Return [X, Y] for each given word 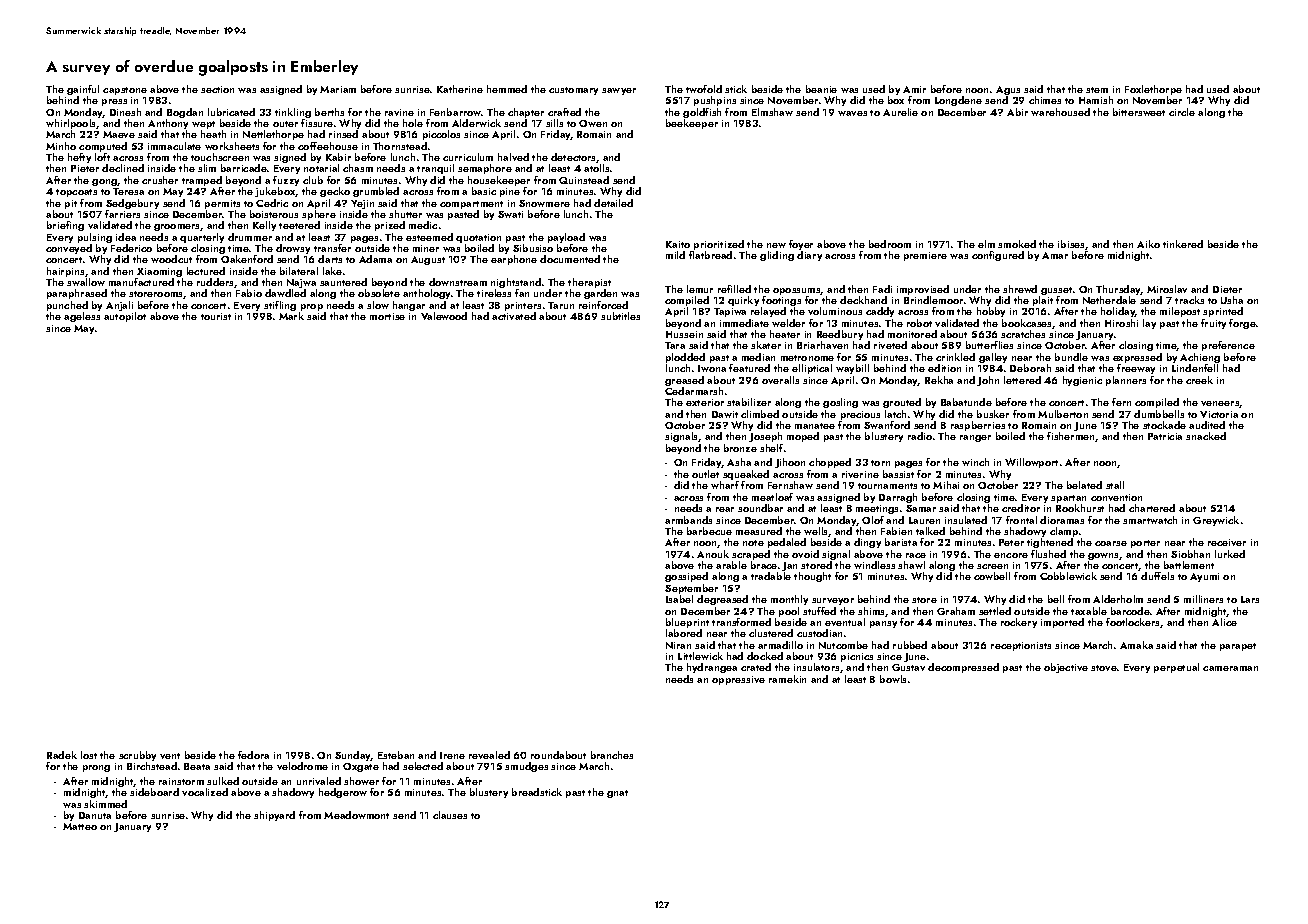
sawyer [619, 91]
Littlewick [700, 656]
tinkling [293, 113]
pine [510, 192]
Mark [291, 316]
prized [390, 226]
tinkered [1183, 244]
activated [514, 316]
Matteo [80, 826]
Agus [1008, 90]
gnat [617, 794]
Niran [678, 645]
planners [1126, 381]
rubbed [910, 645]
